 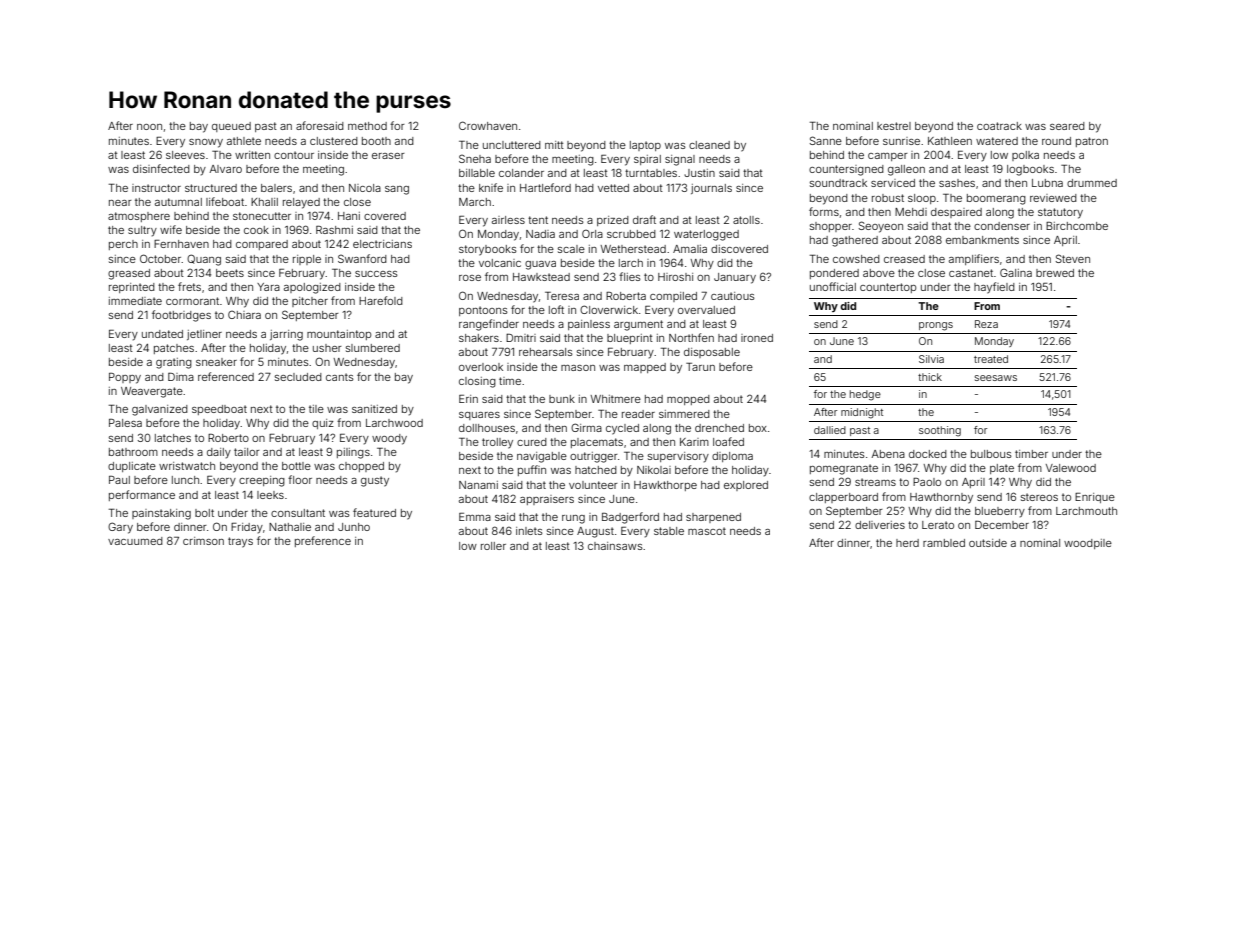 I want to click on duplicate, so click(x=132, y=467).
